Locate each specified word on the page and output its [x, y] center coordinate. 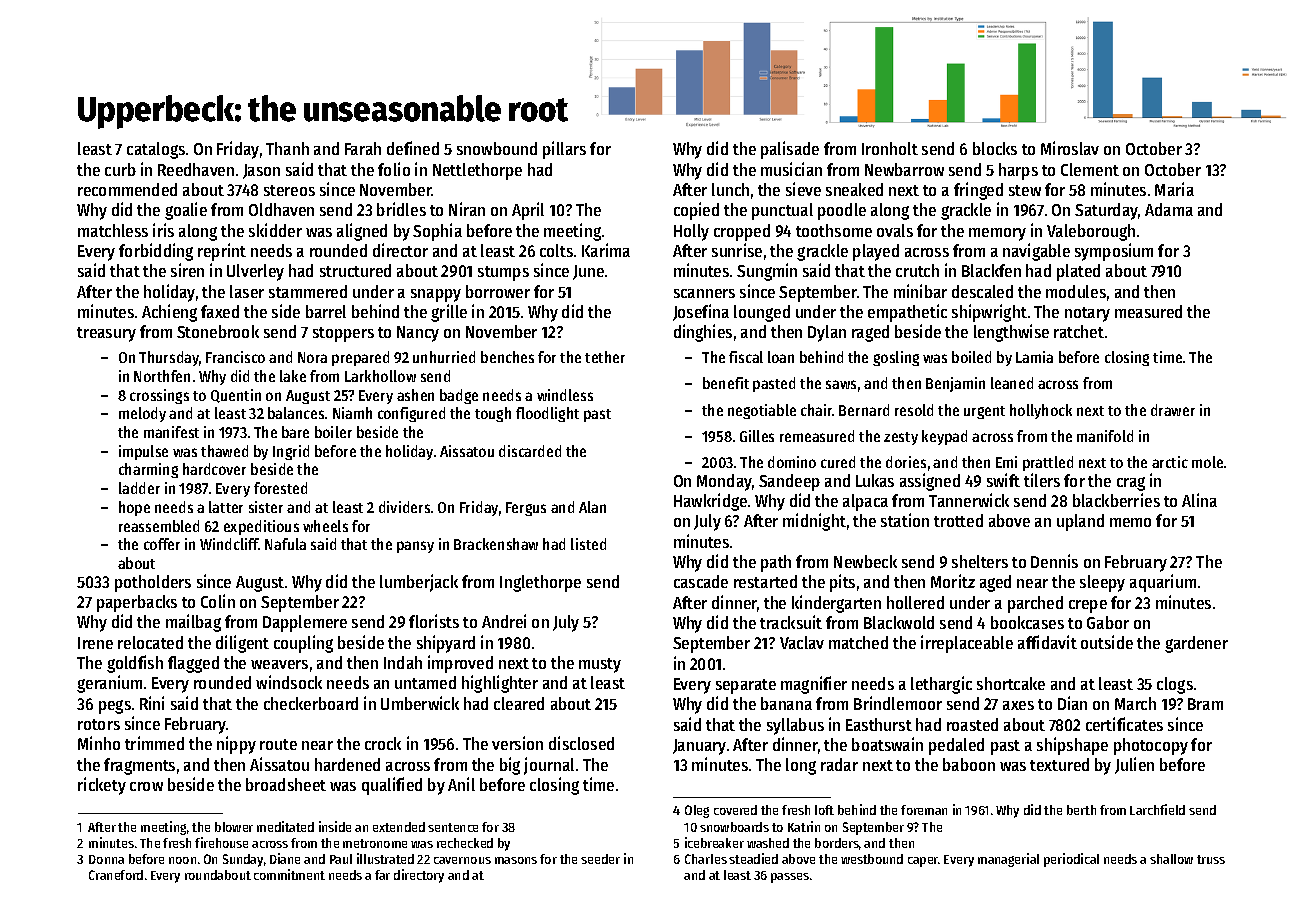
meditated [285, 826]
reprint [222, 252]
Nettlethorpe [477, 171]
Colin [218, 601]
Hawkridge [710, 502]
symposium [1114, 252]
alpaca [865, 502]
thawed [224, 451]
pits [842, 583]
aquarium [1163, 583]
